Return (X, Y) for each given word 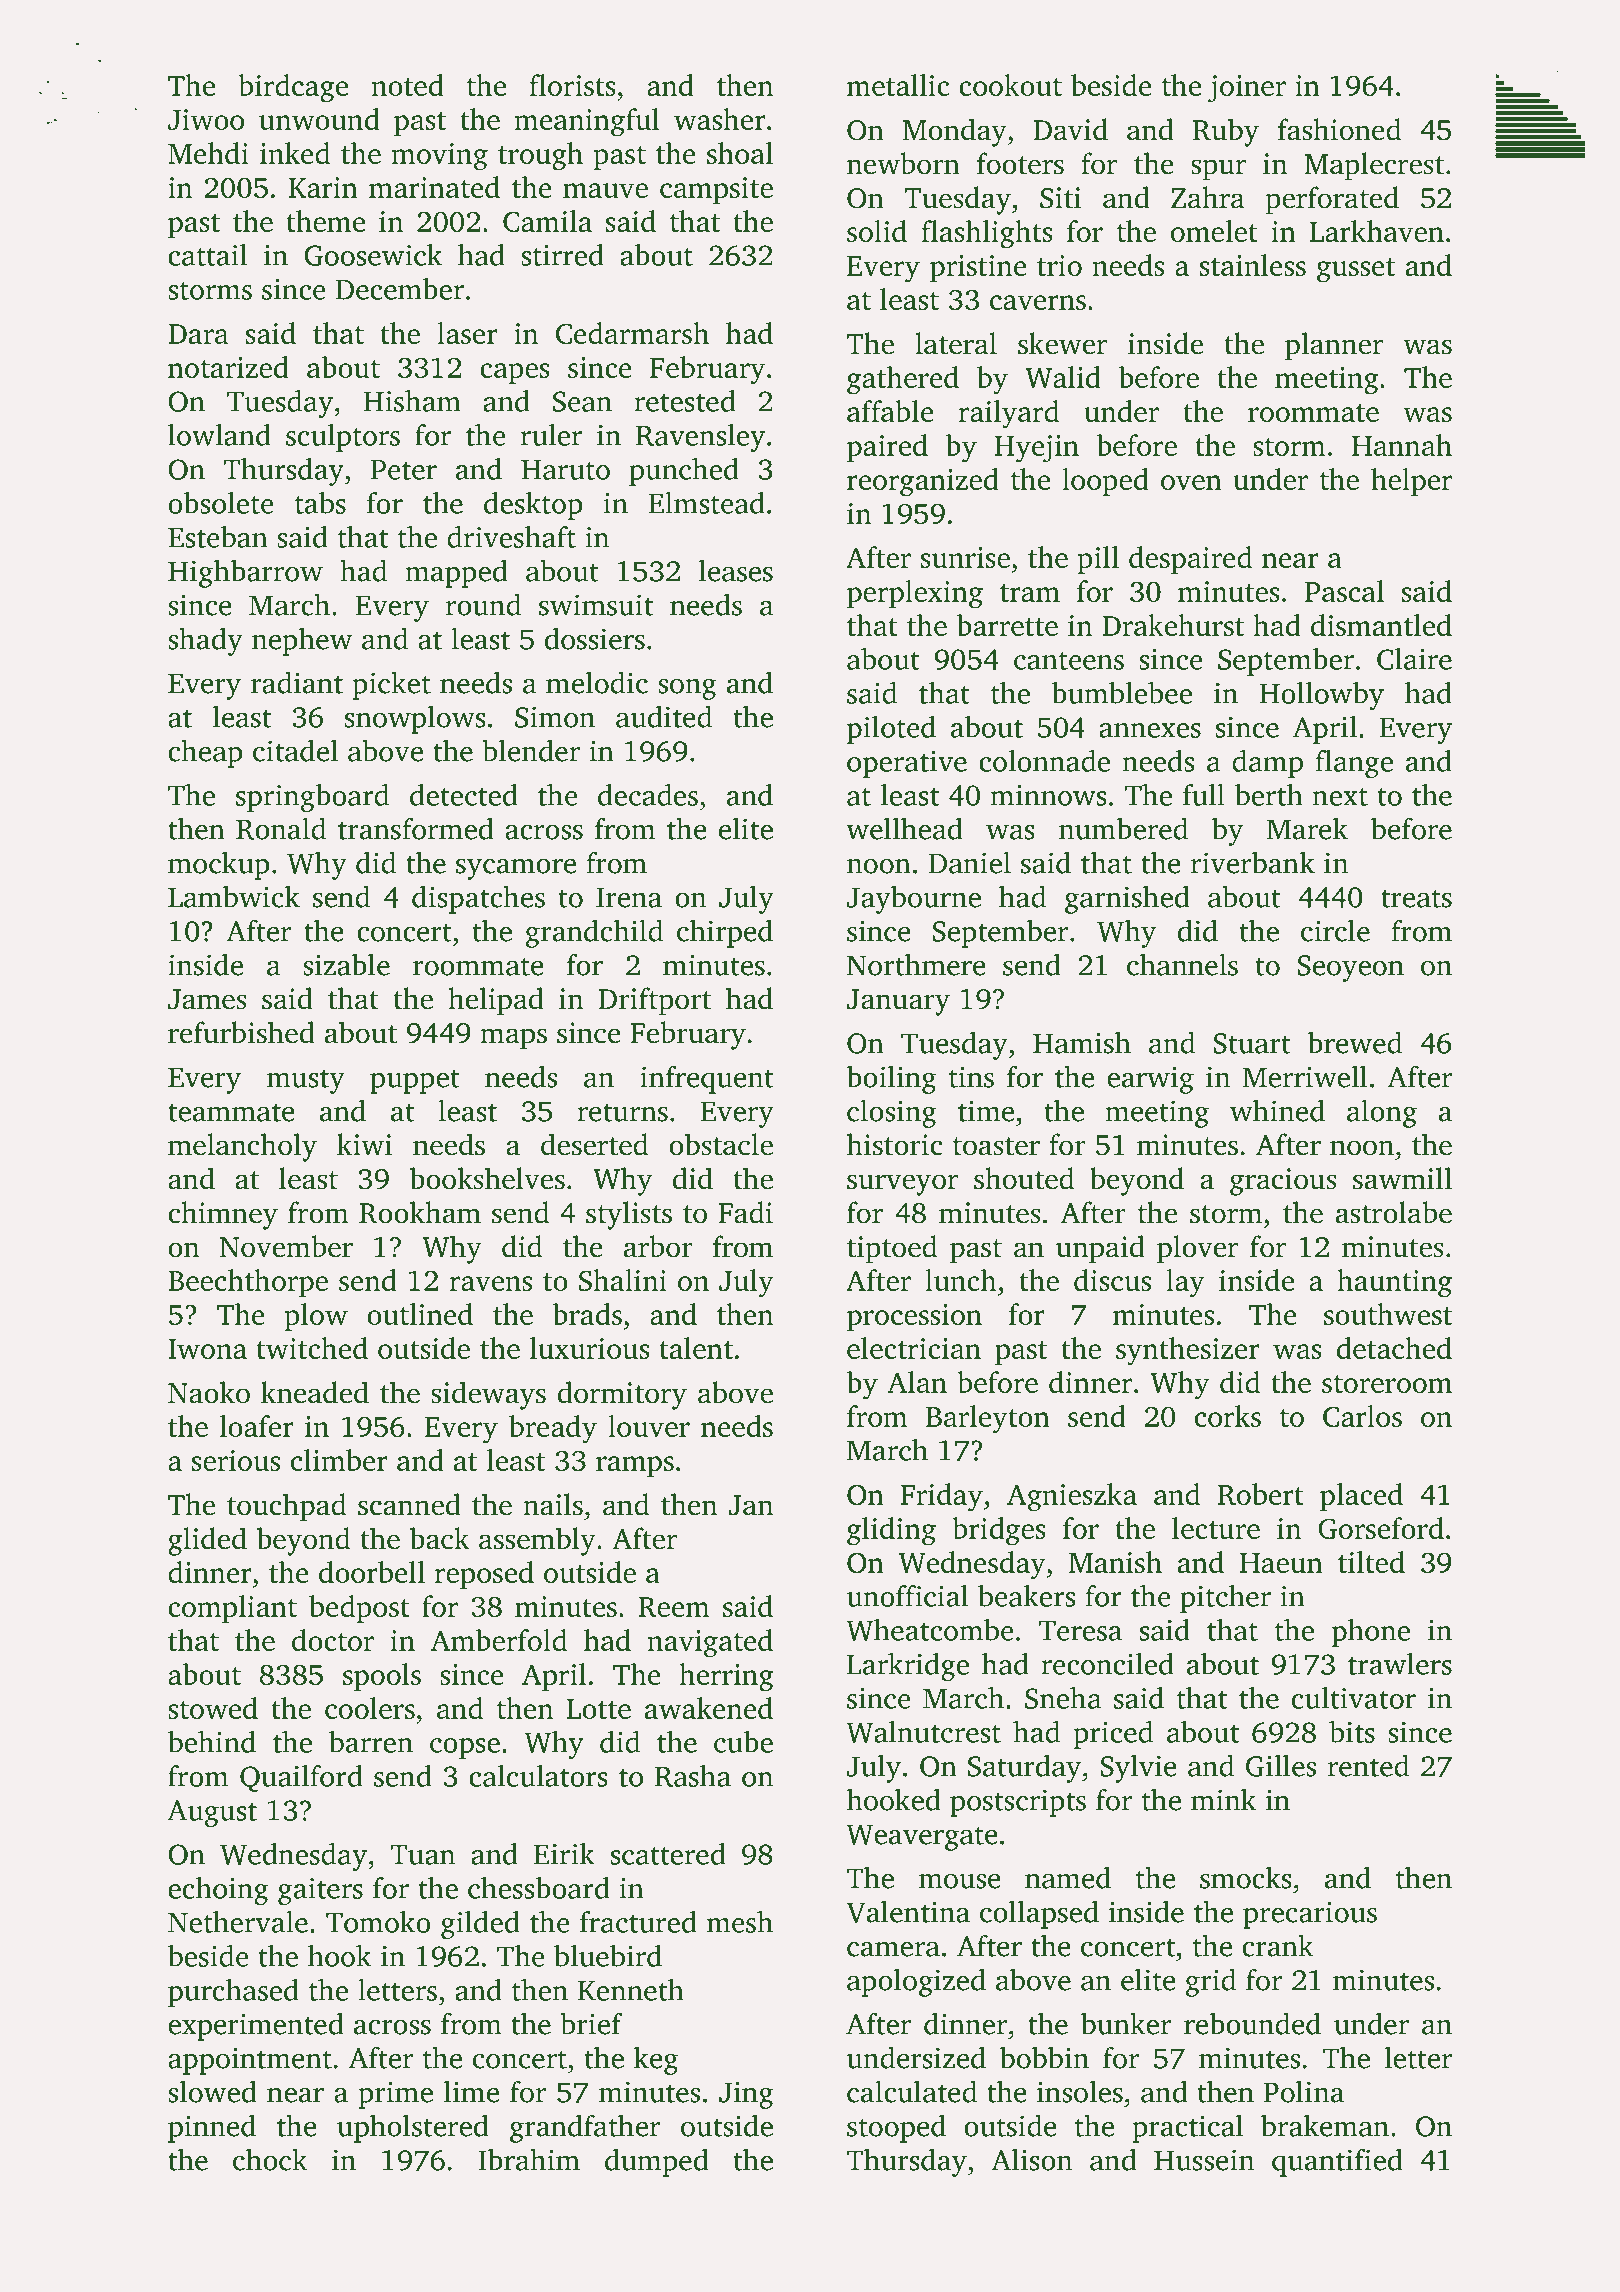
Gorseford (1381, 1528)
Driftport (654, 1001)
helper (1411, 482)
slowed (212, 2091)
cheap (205, 753)
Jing (746, 2095)
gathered (903, 380)
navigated (710, 1643)
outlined (420, 1314)
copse (465, 1748)
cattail (208, 255)
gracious (1283, 1182)
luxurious (590, 1348)
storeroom (1387, 1384)
